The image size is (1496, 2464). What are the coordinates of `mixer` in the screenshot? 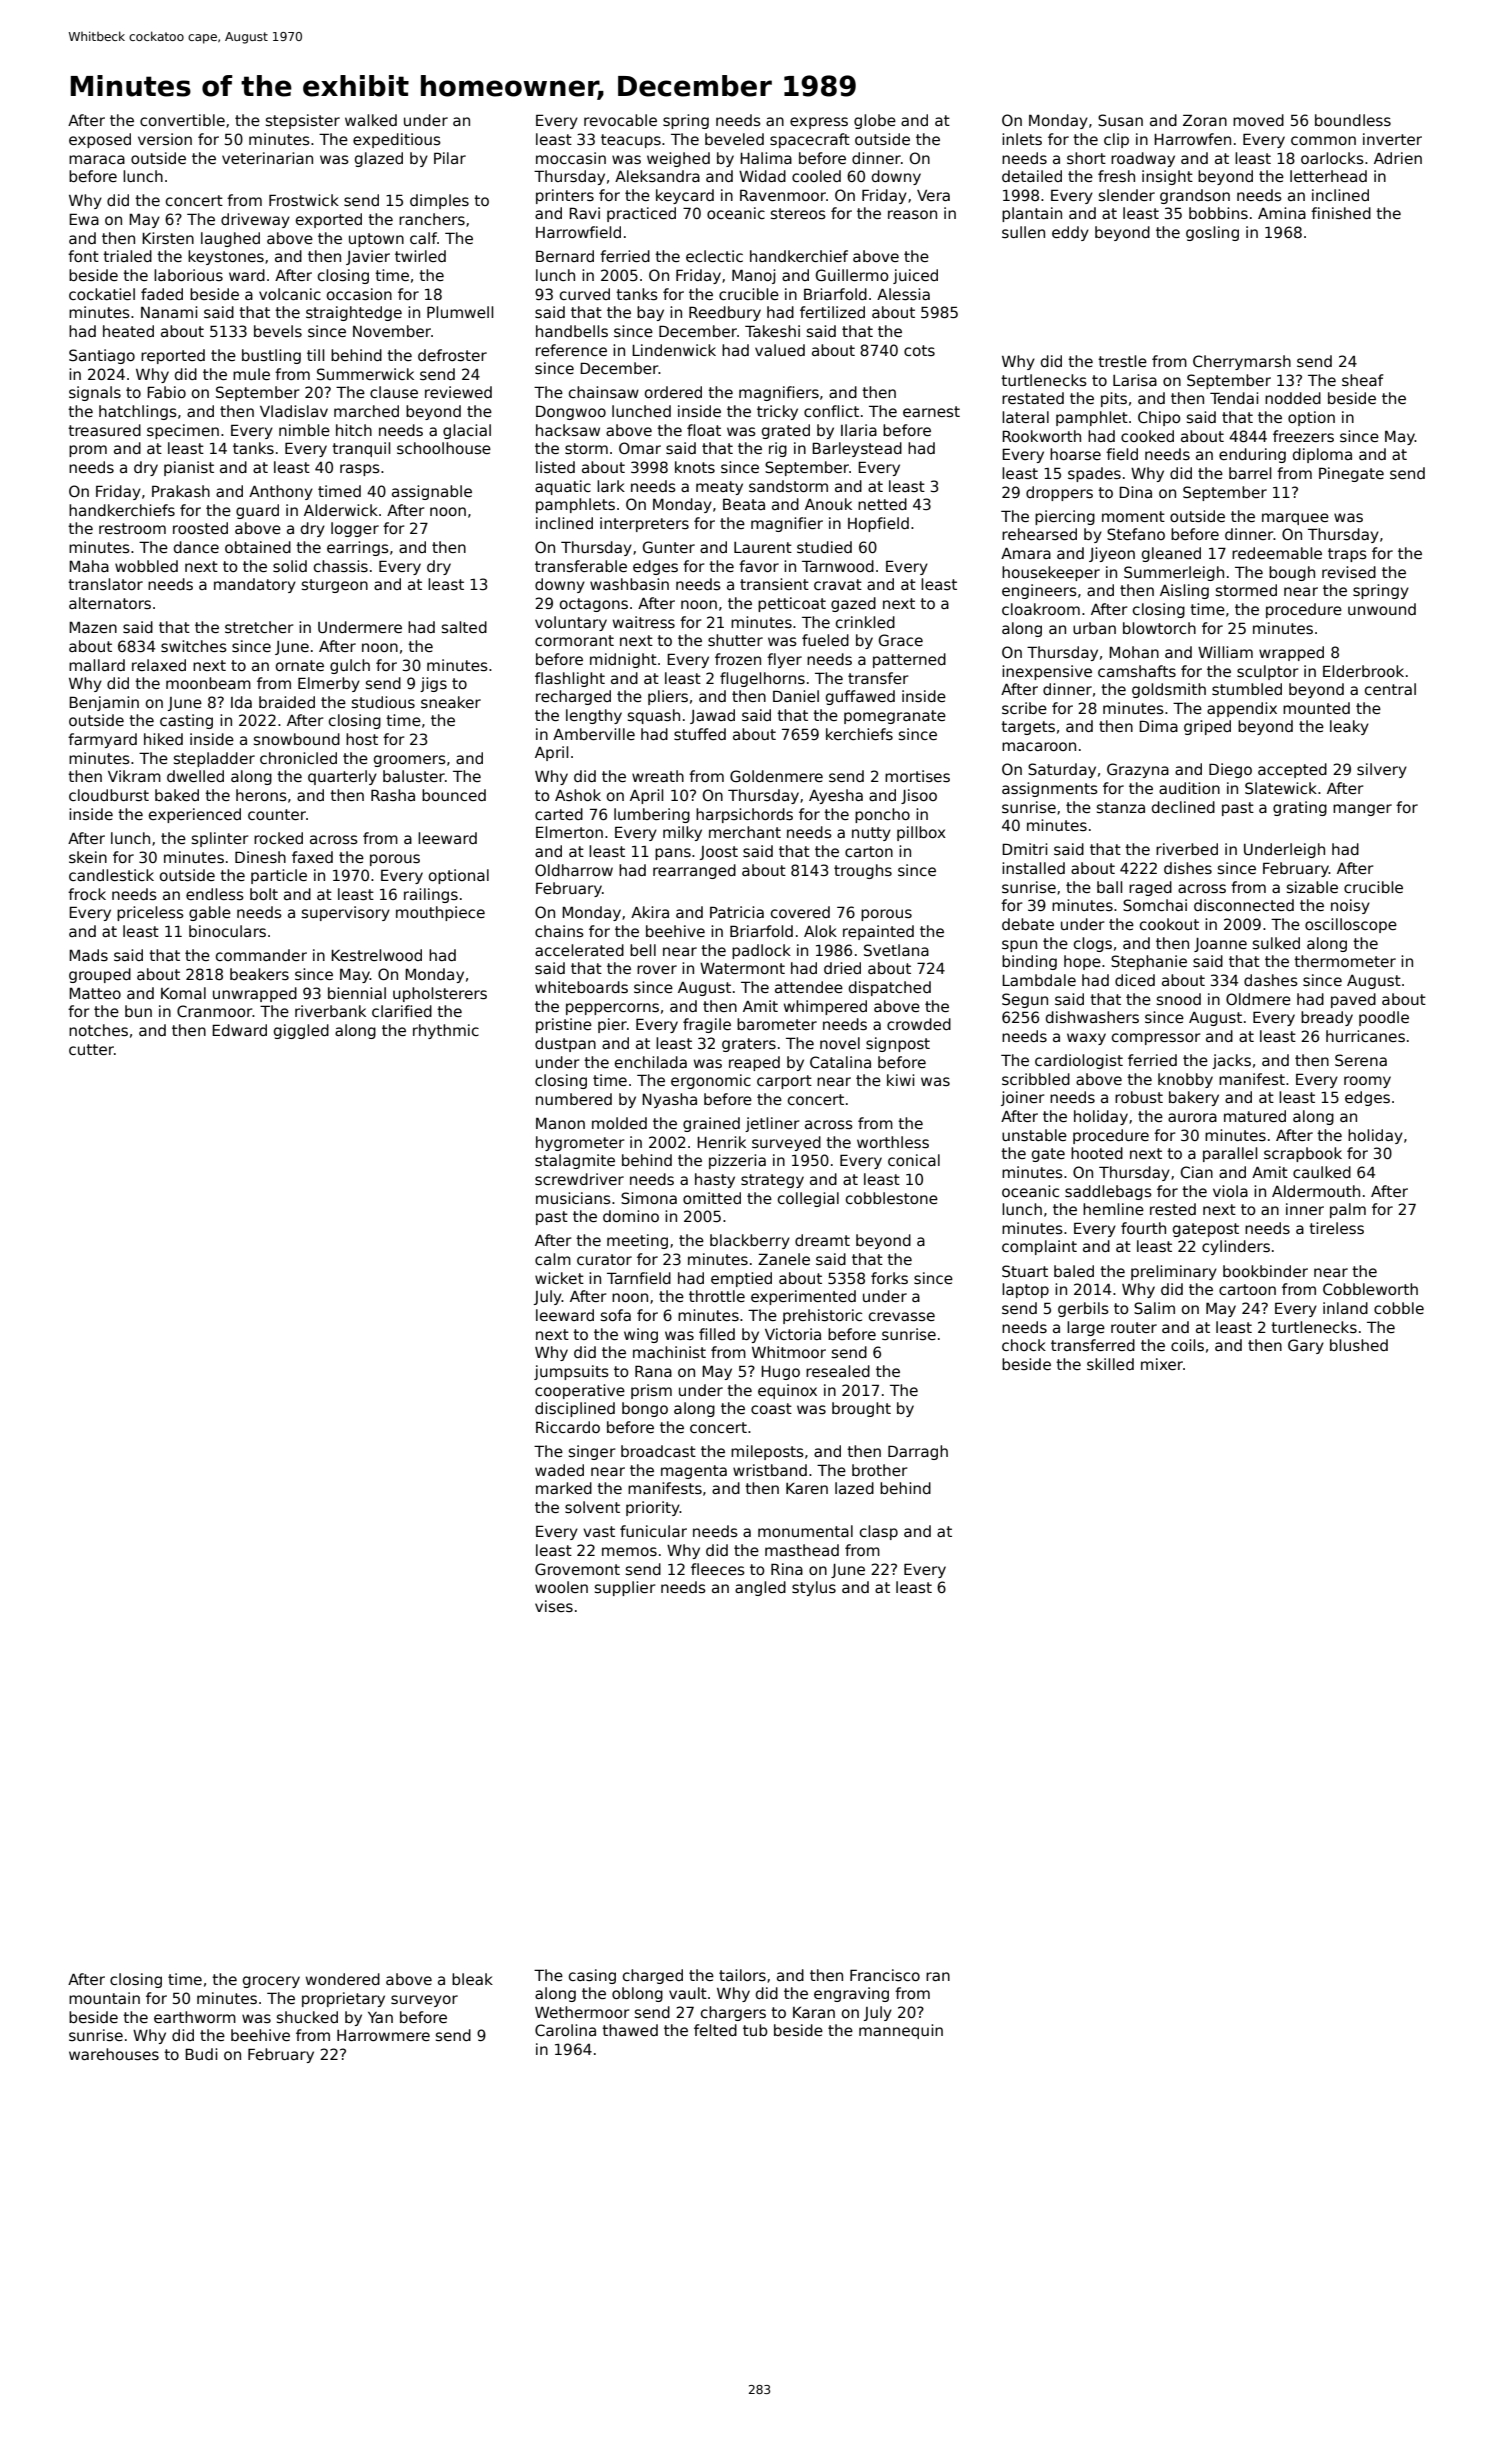 It's located at (1162, 1364).
